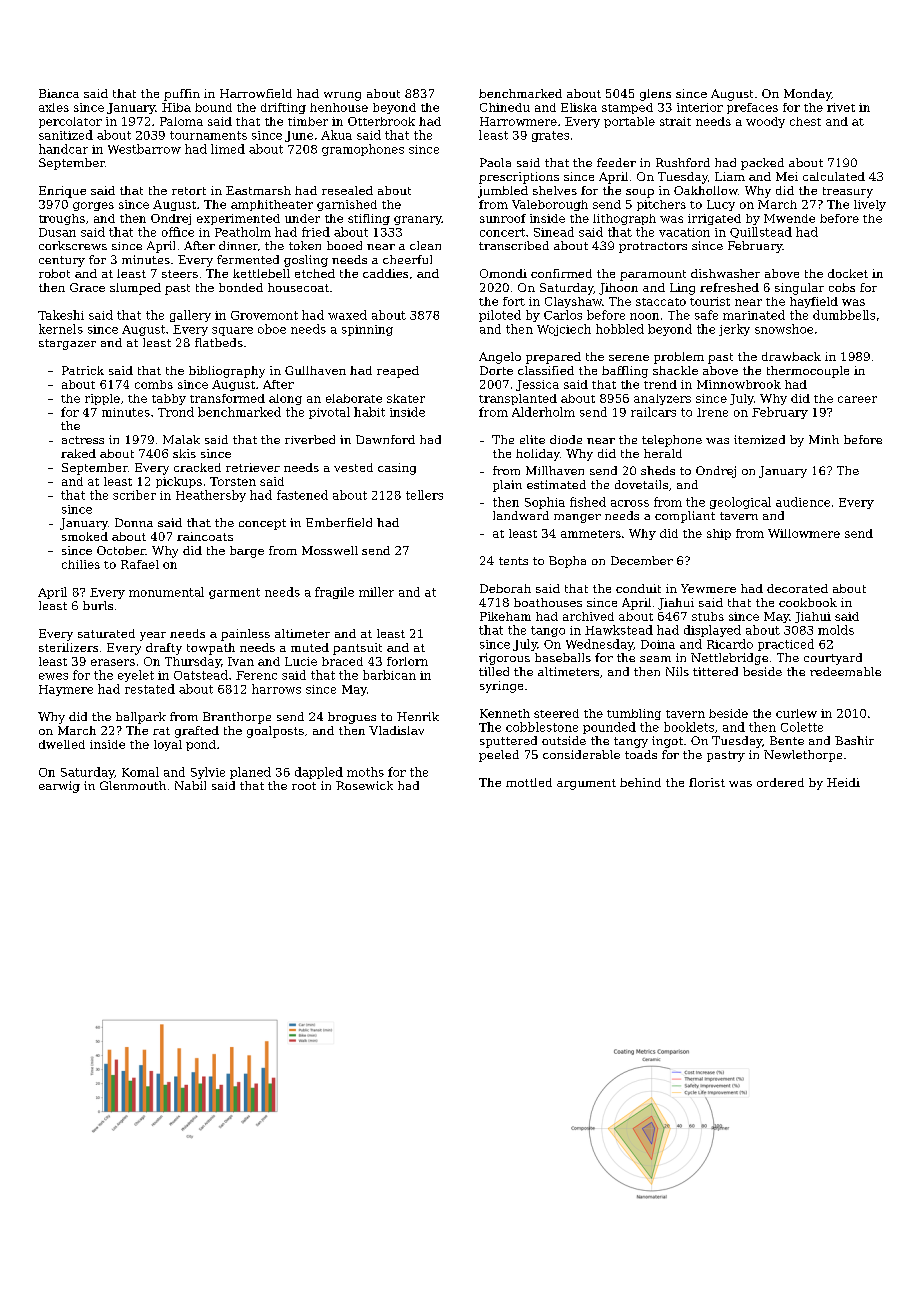  What do you see at coordinates (529, 782) in the screenshot?
I see `mottled` at bounding box center [529, 782].
